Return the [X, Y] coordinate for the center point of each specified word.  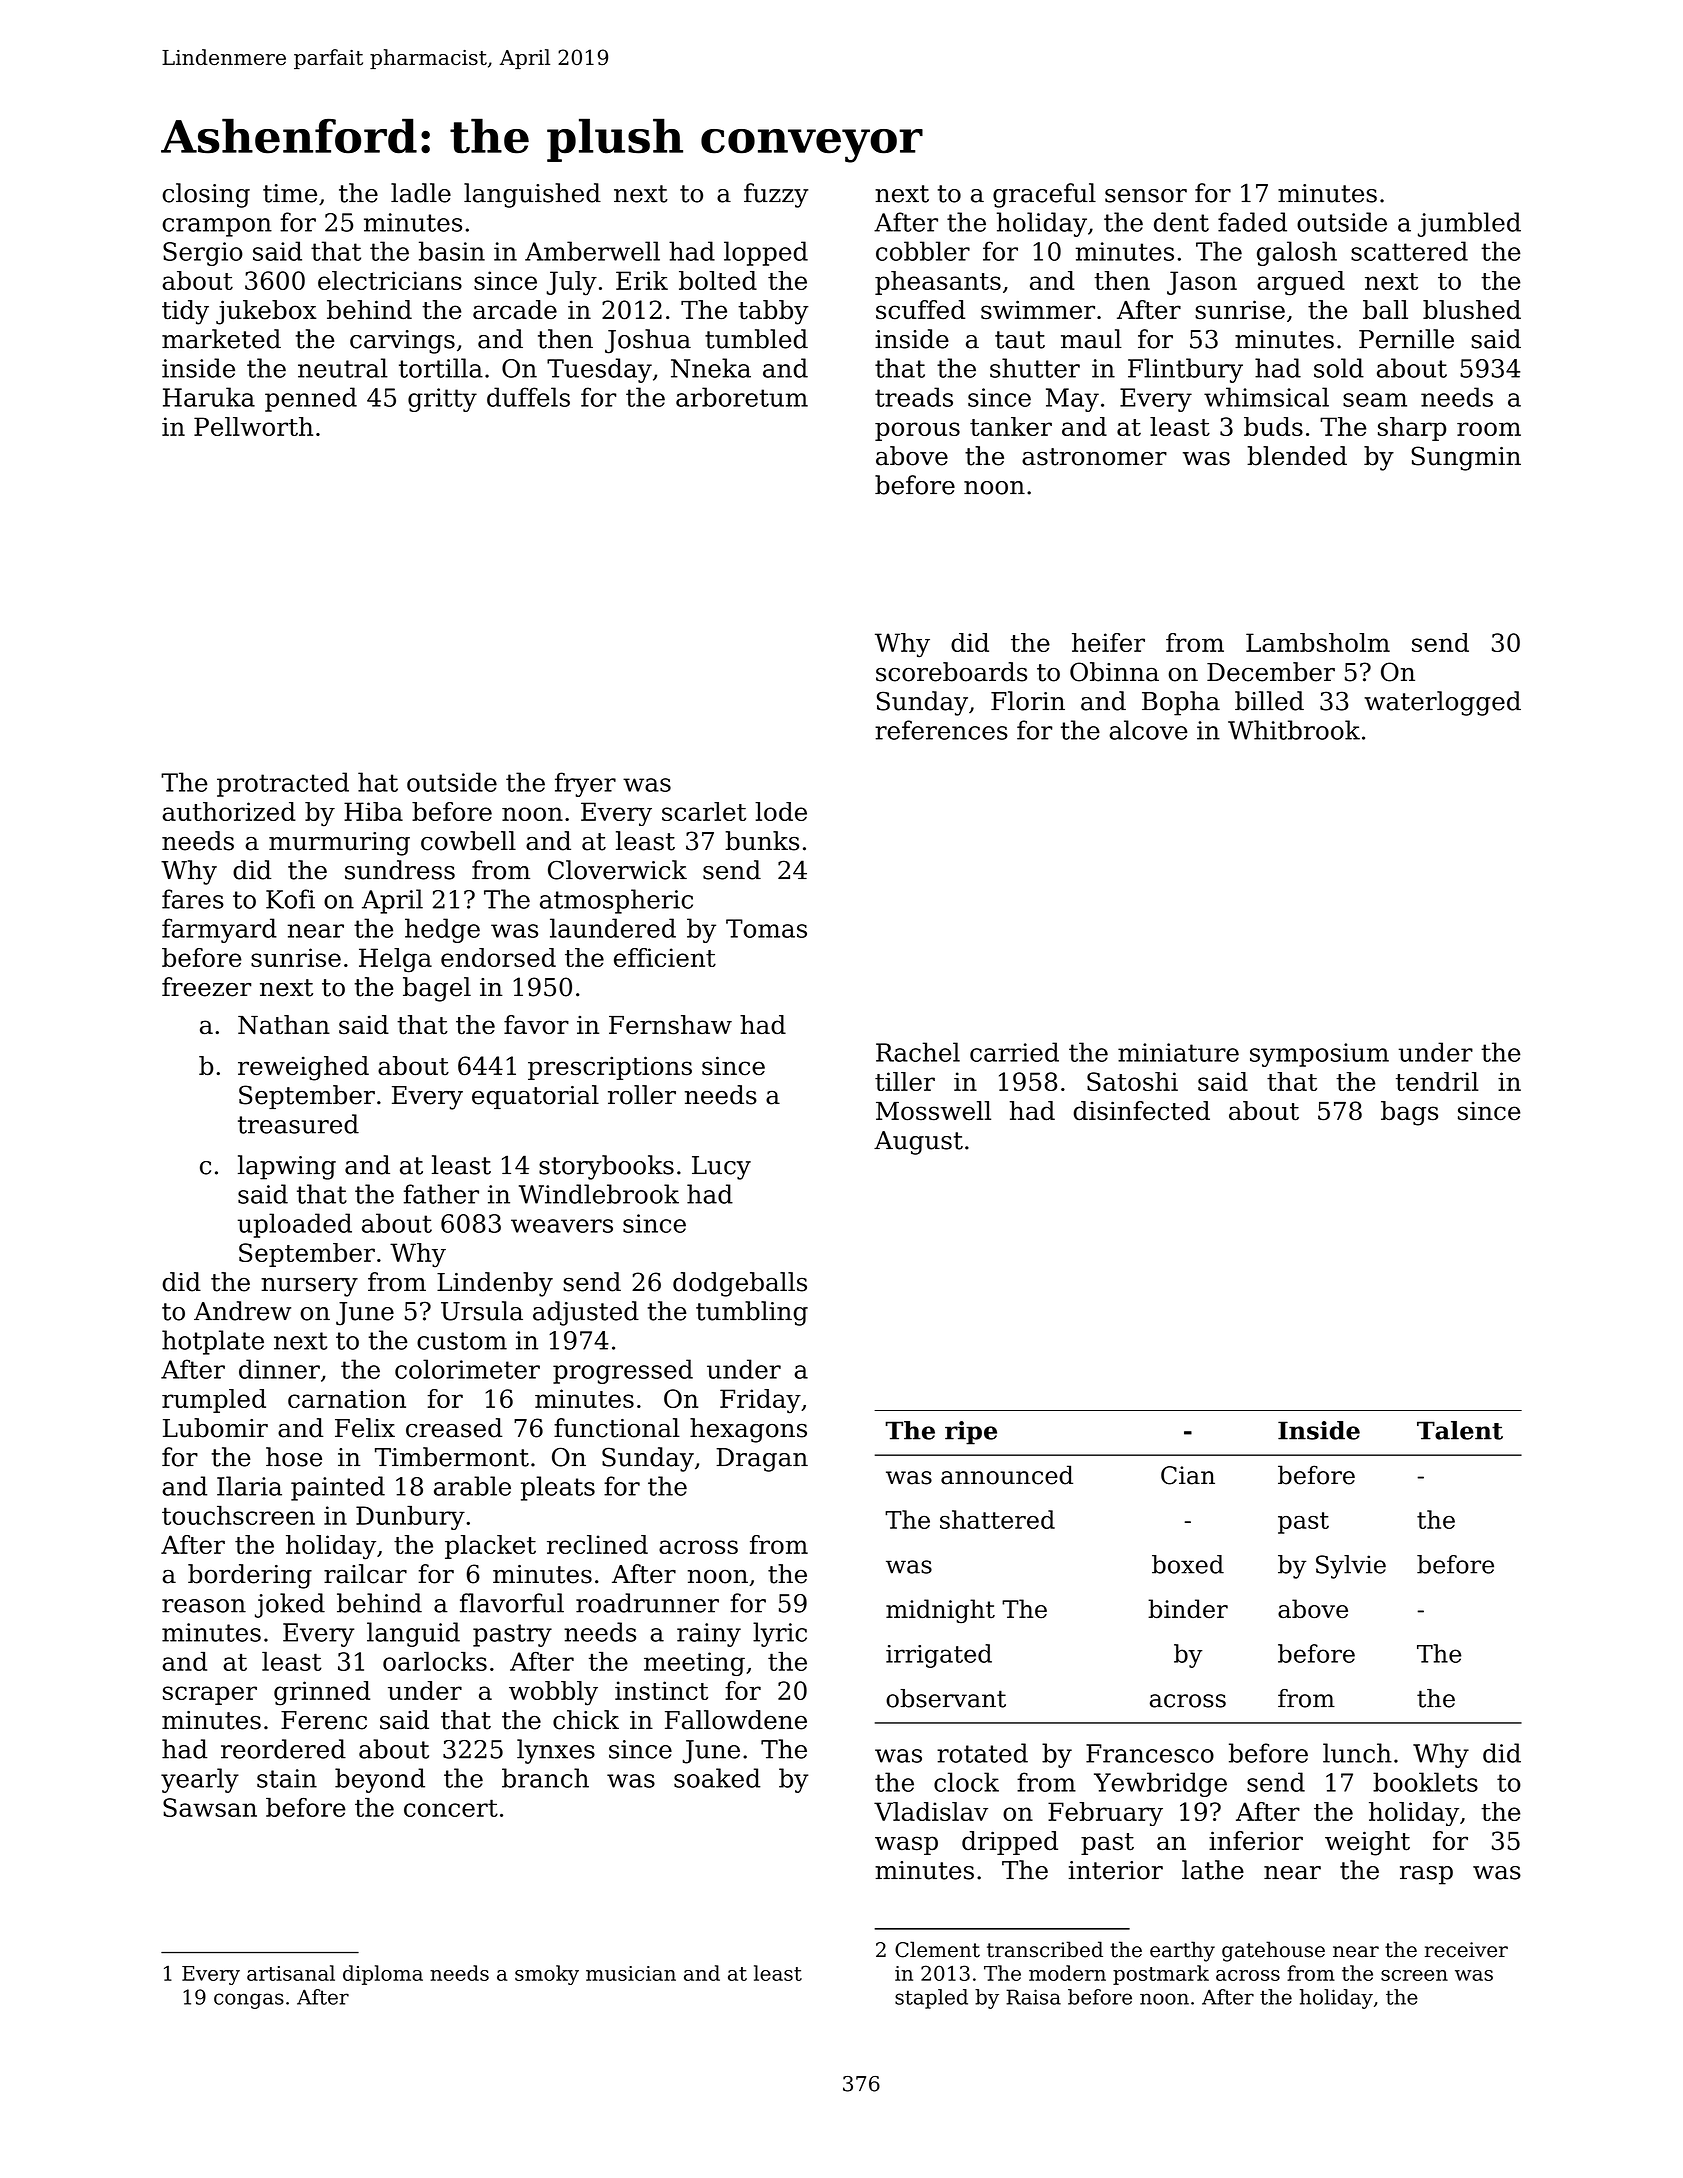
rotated [982, 1753]
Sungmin [1466, 458]
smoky [547, 1975]
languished [532, 195]
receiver [1466, 1950]
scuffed [920, 310]
